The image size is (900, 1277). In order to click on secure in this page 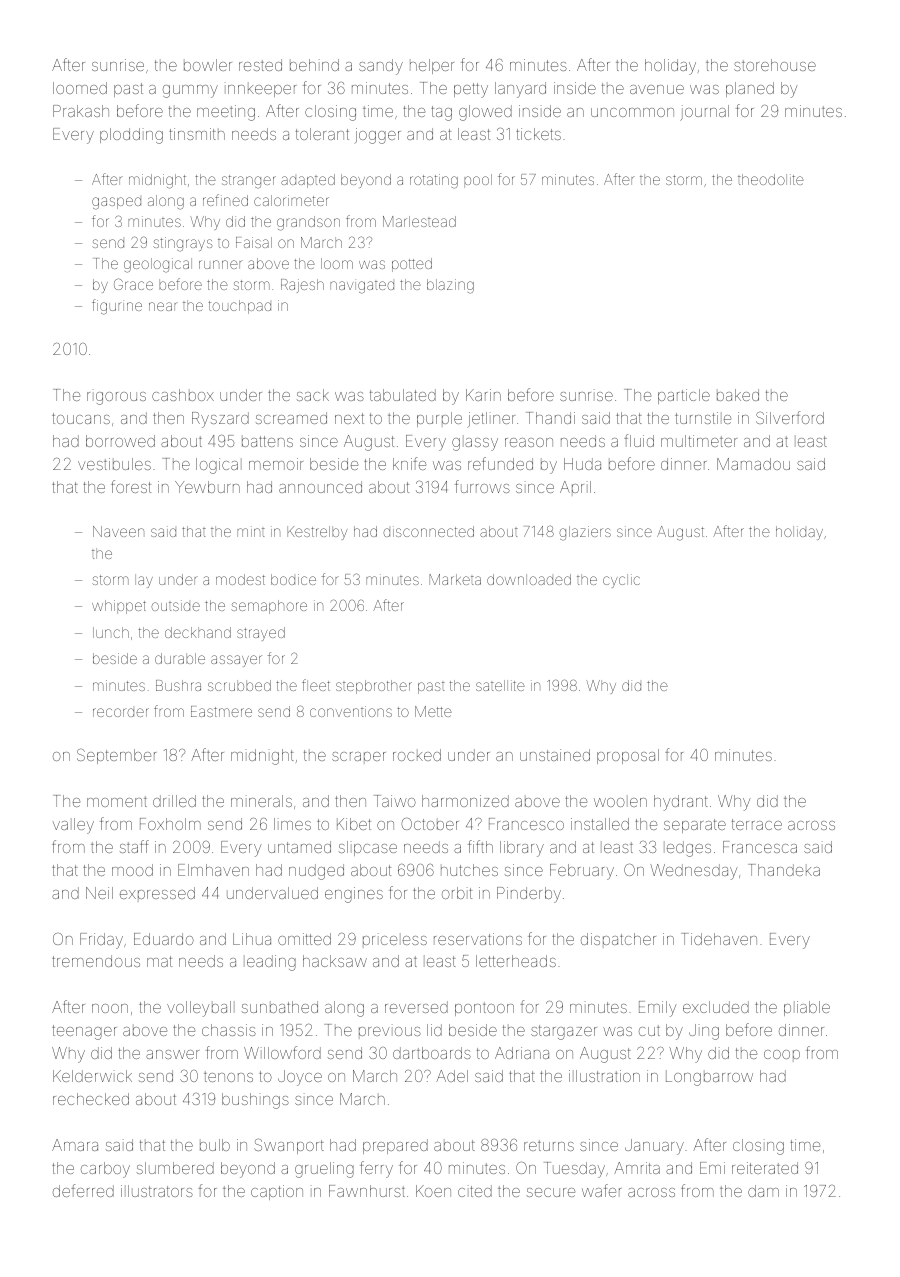, I will do `click(551, 1192)`.
